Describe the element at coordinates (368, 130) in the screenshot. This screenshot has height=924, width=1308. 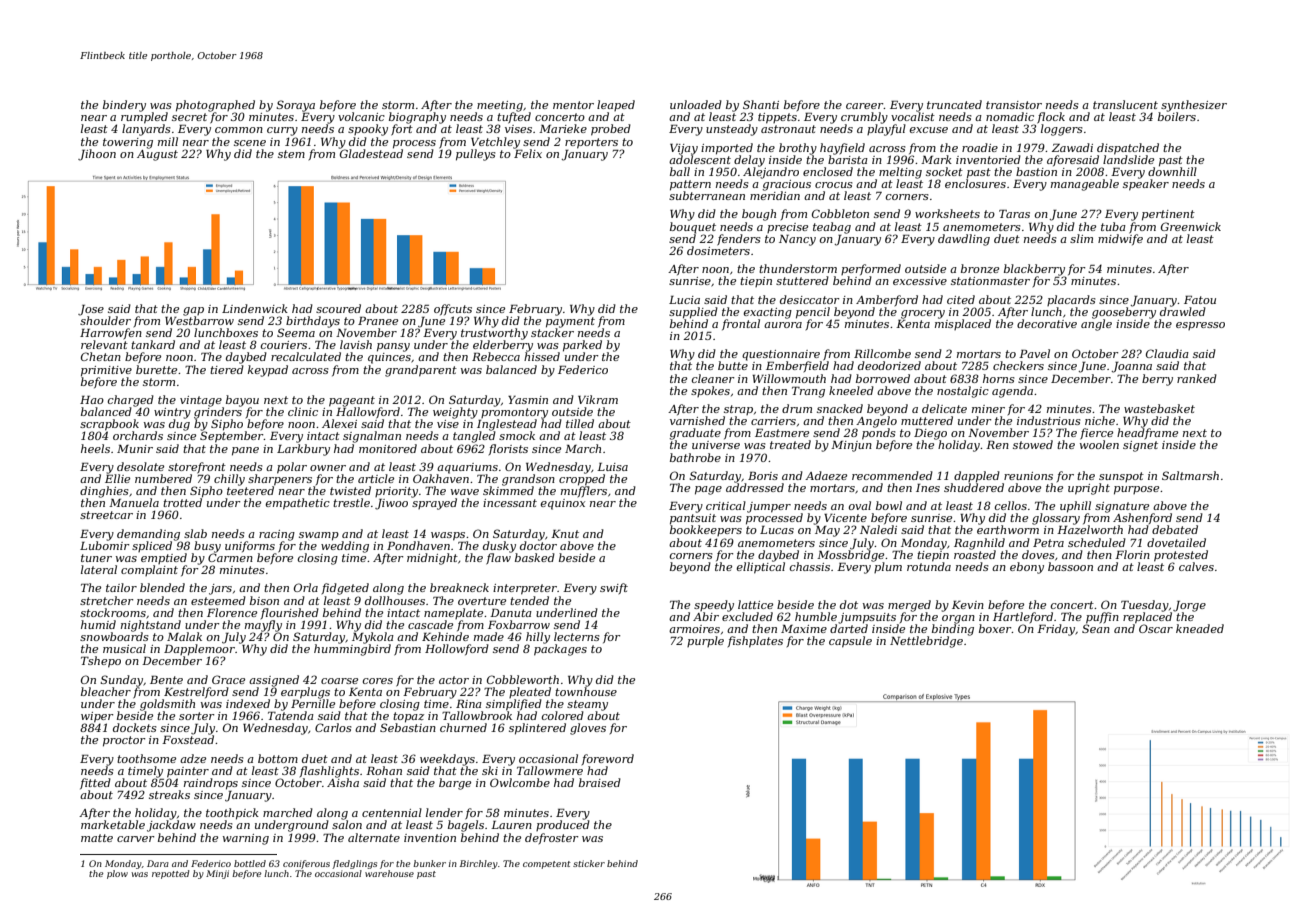
I see `spooky` at that location.
